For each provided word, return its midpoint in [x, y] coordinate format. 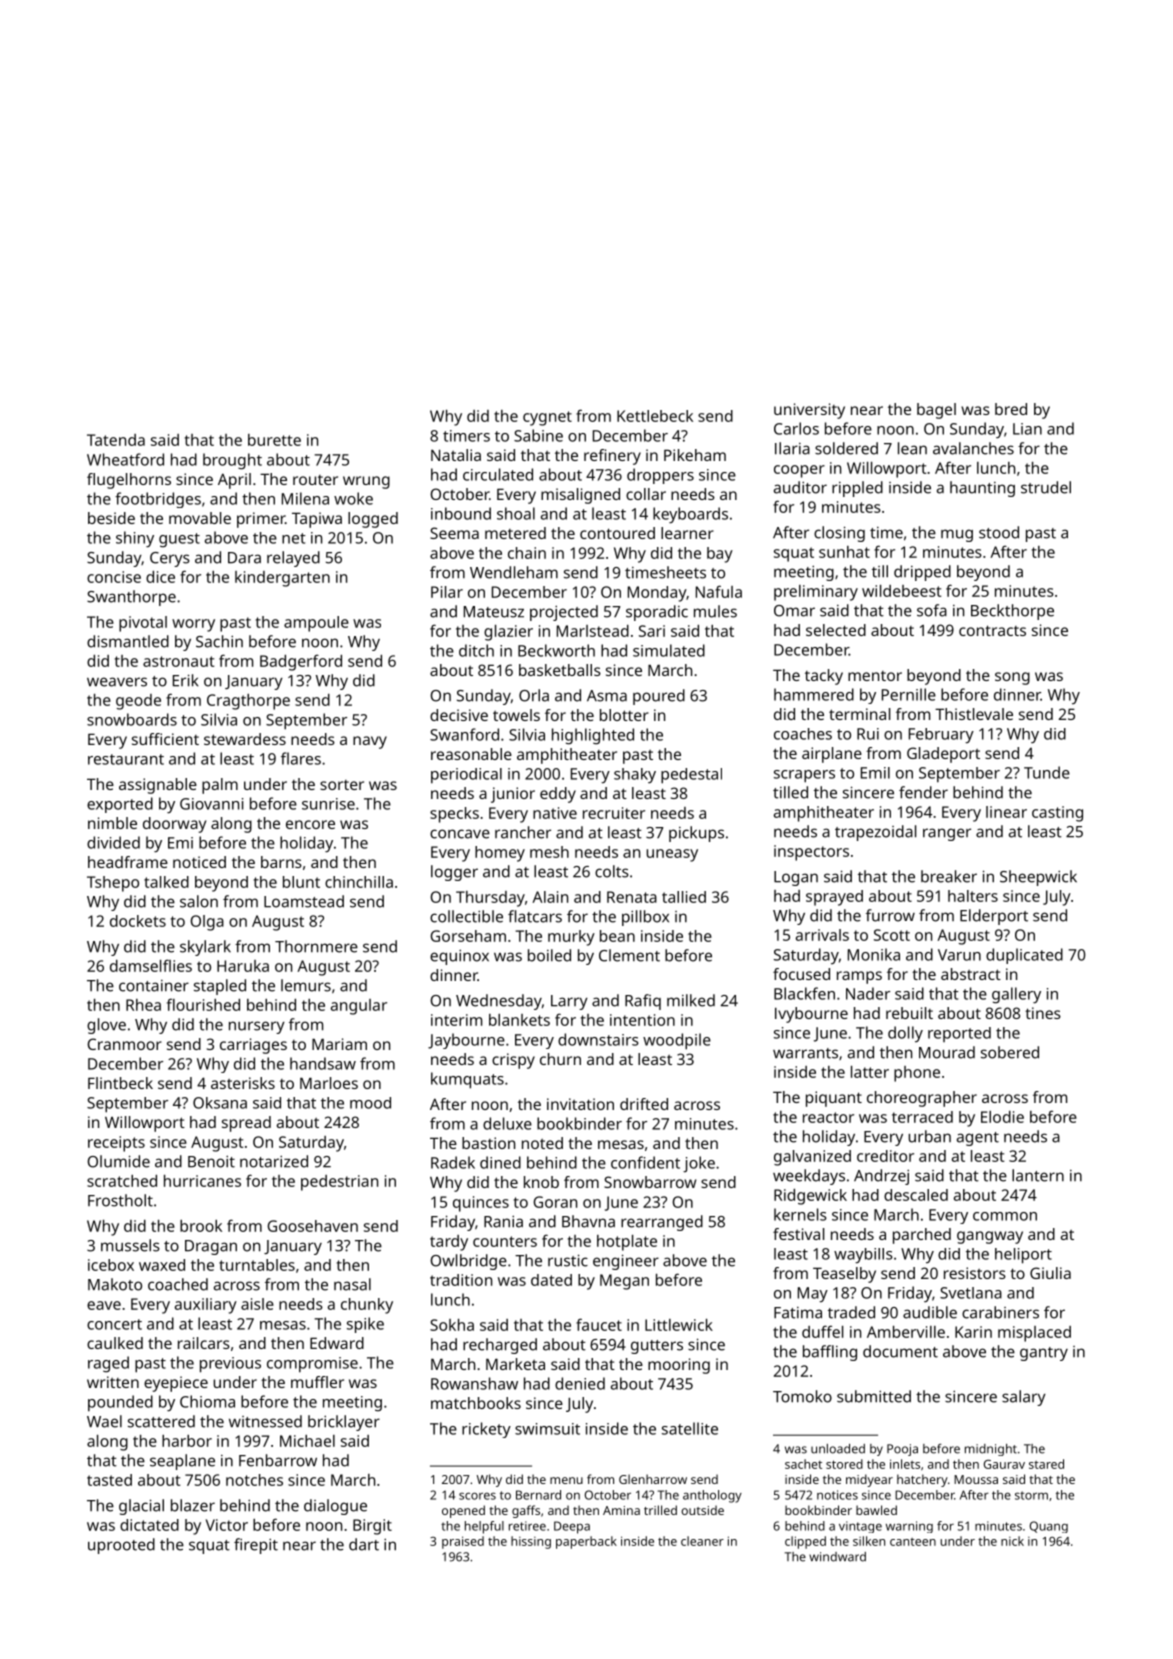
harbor [187, 1441]
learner [687, 533]
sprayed [834, 898]
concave [460, 834]
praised [463, 1542]
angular [359, 1007]
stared [1046, 1464]
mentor [875, 676]
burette [274, 440]
